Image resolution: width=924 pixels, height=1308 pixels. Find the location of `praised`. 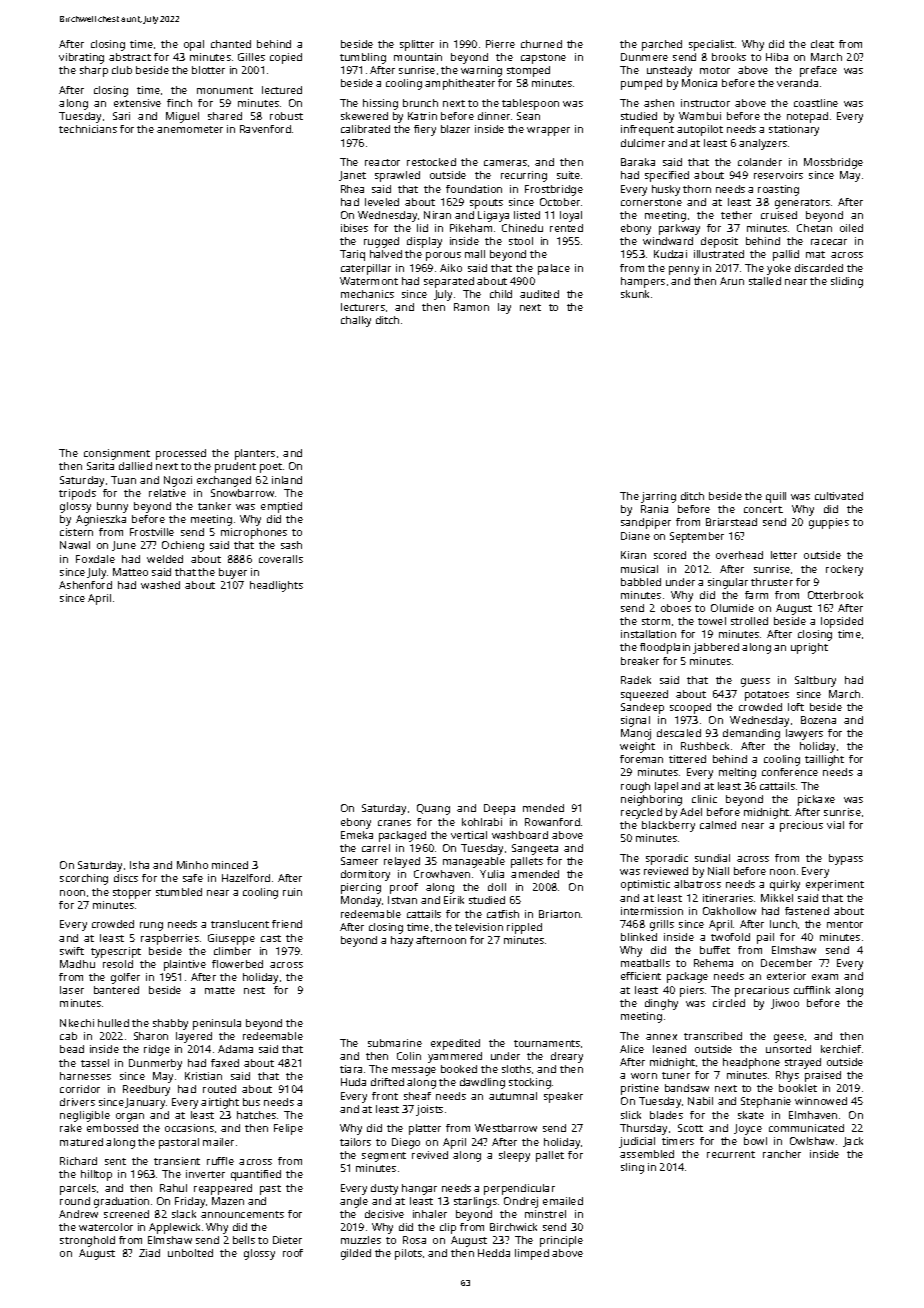

praised is located at coordinates (823, 1076).
